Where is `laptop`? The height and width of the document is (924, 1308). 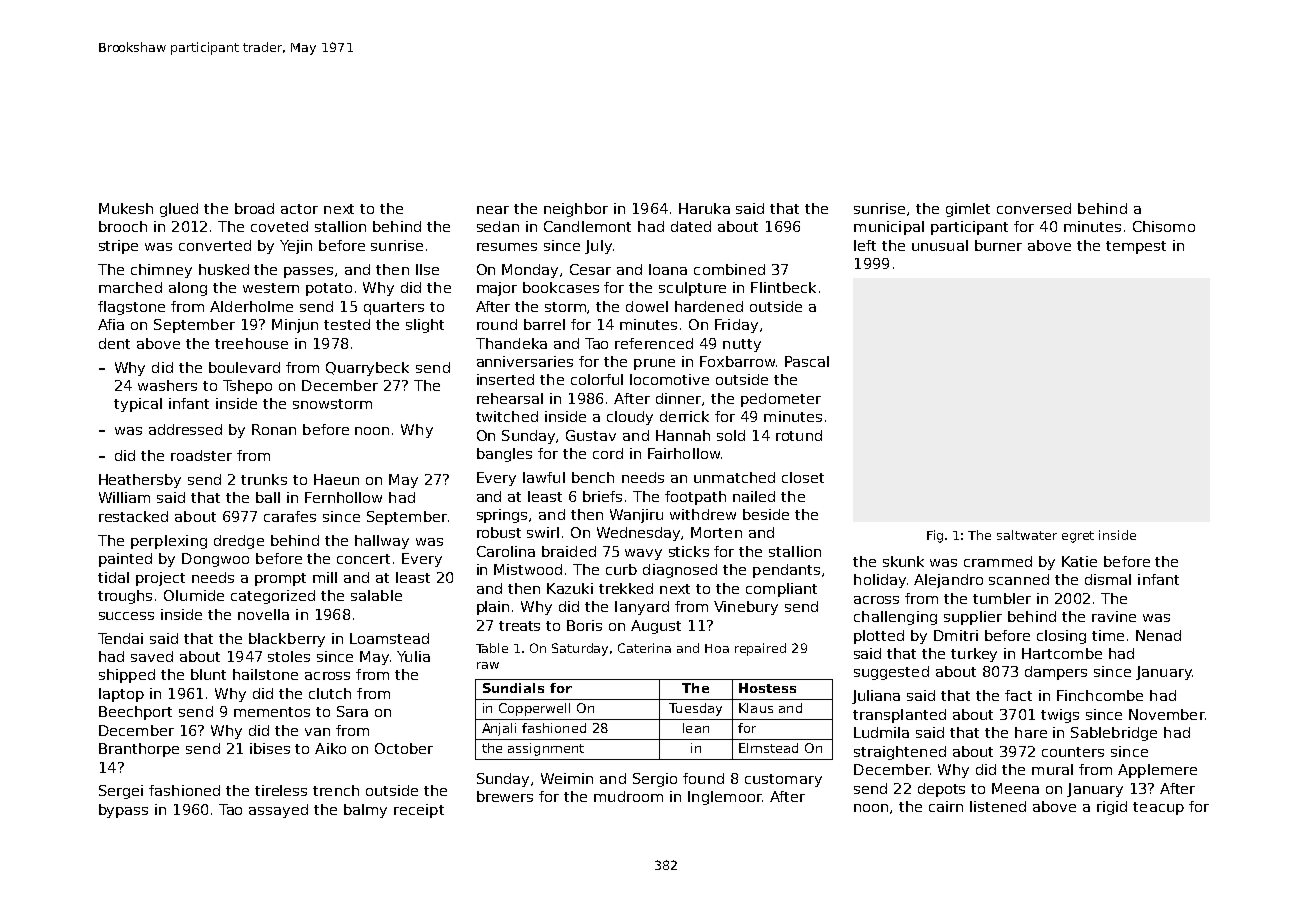
laptop is located at coordinates (121, 695).
